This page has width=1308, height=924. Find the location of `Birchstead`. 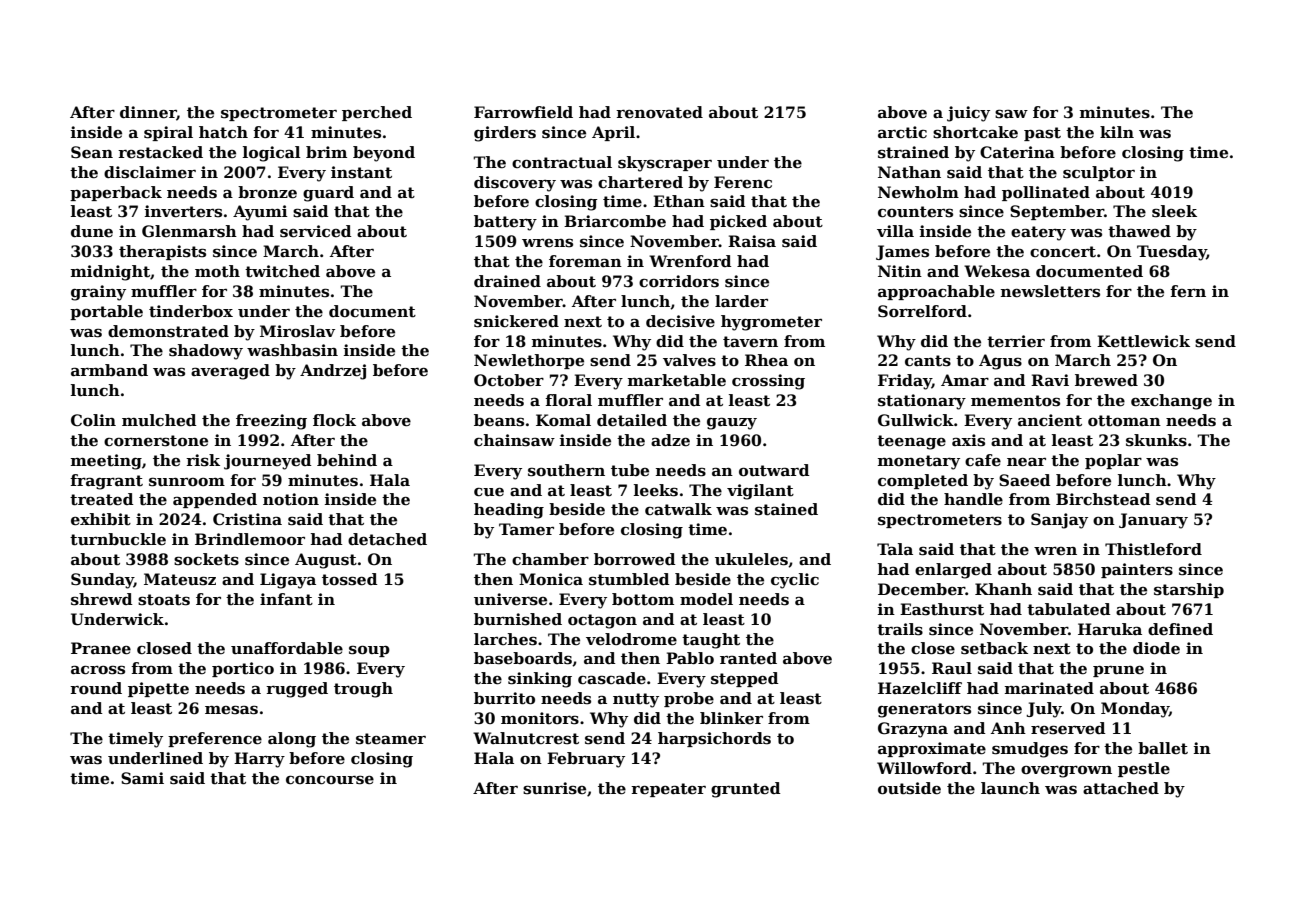

Birchstead is located at coordinates (1103, 499).
